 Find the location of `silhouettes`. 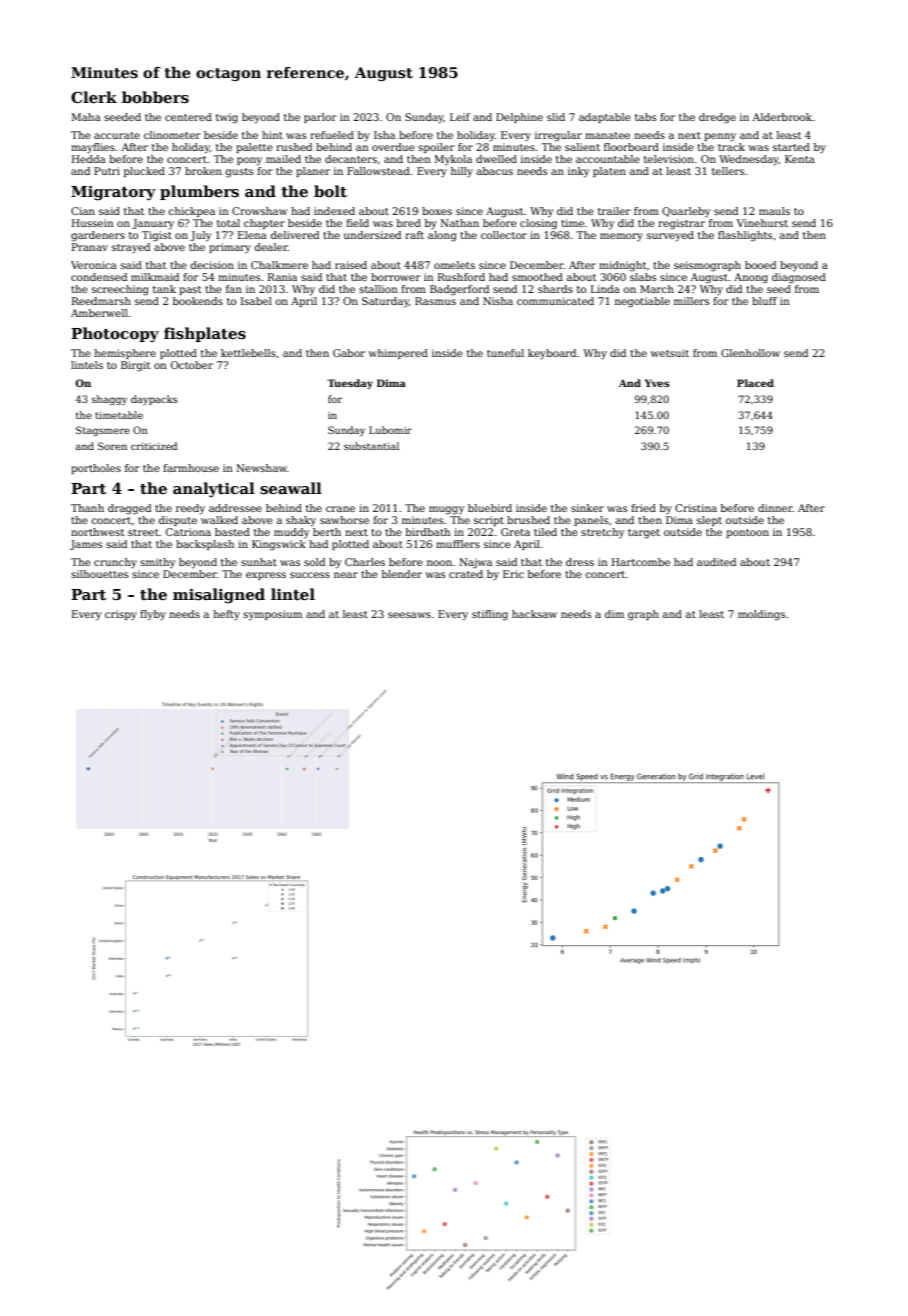

silhouettes is located at coordinates (99, 574).
